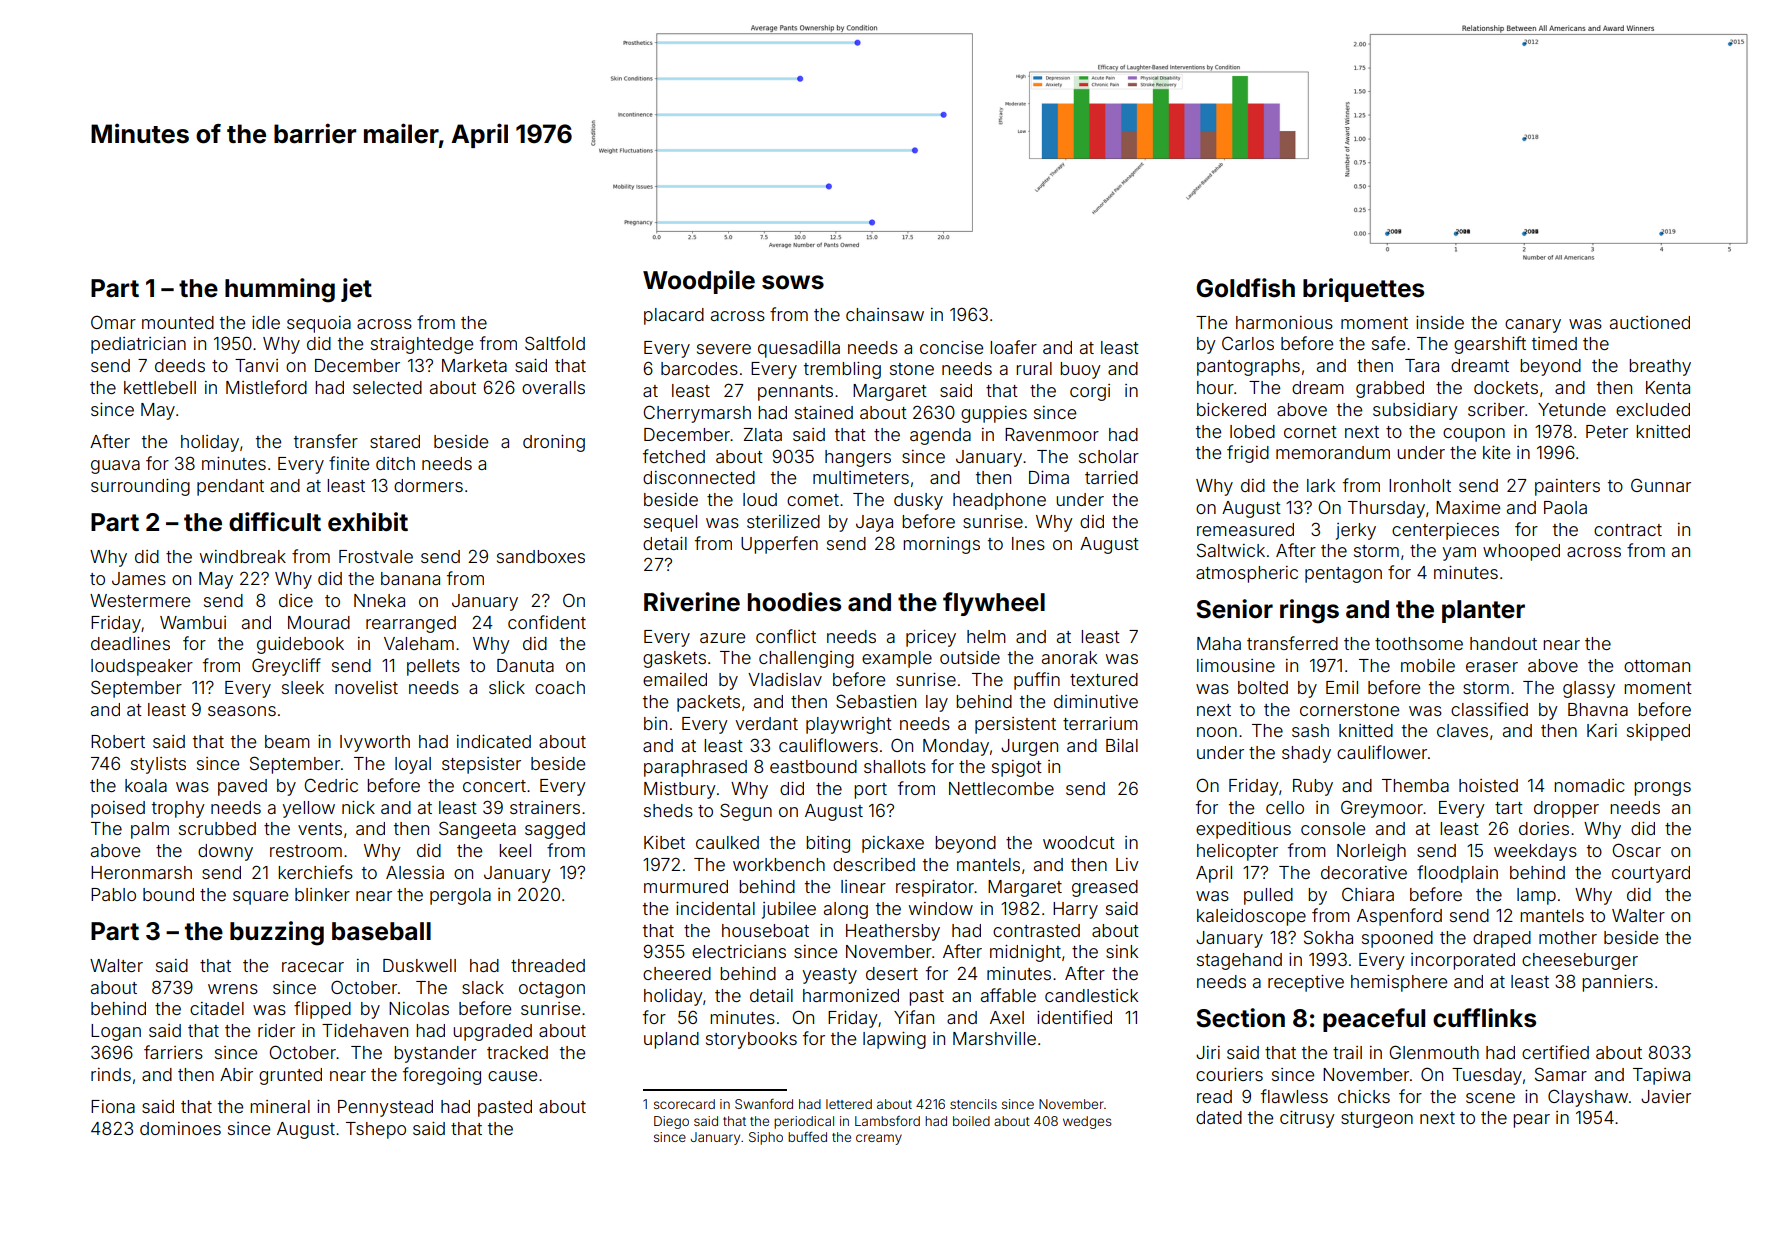 Image resolution: width=1782 pixels, height=1260 pixels. Describe the element at coordinates (1310, 730) in the image. I see `sash` at that location.
